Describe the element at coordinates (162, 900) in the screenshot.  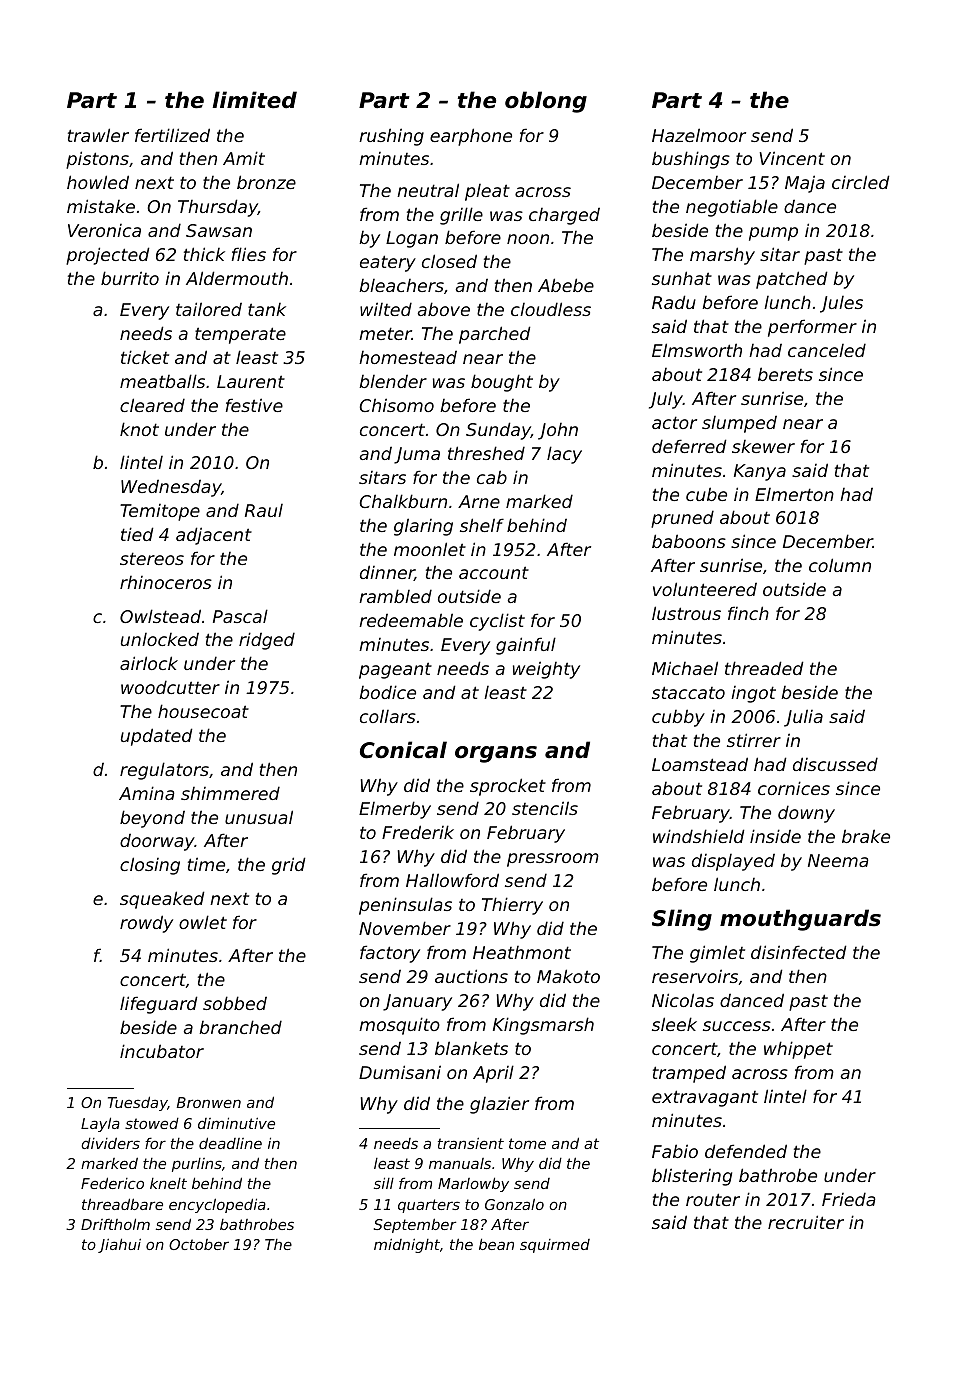
I see `squeaked` at that location.
